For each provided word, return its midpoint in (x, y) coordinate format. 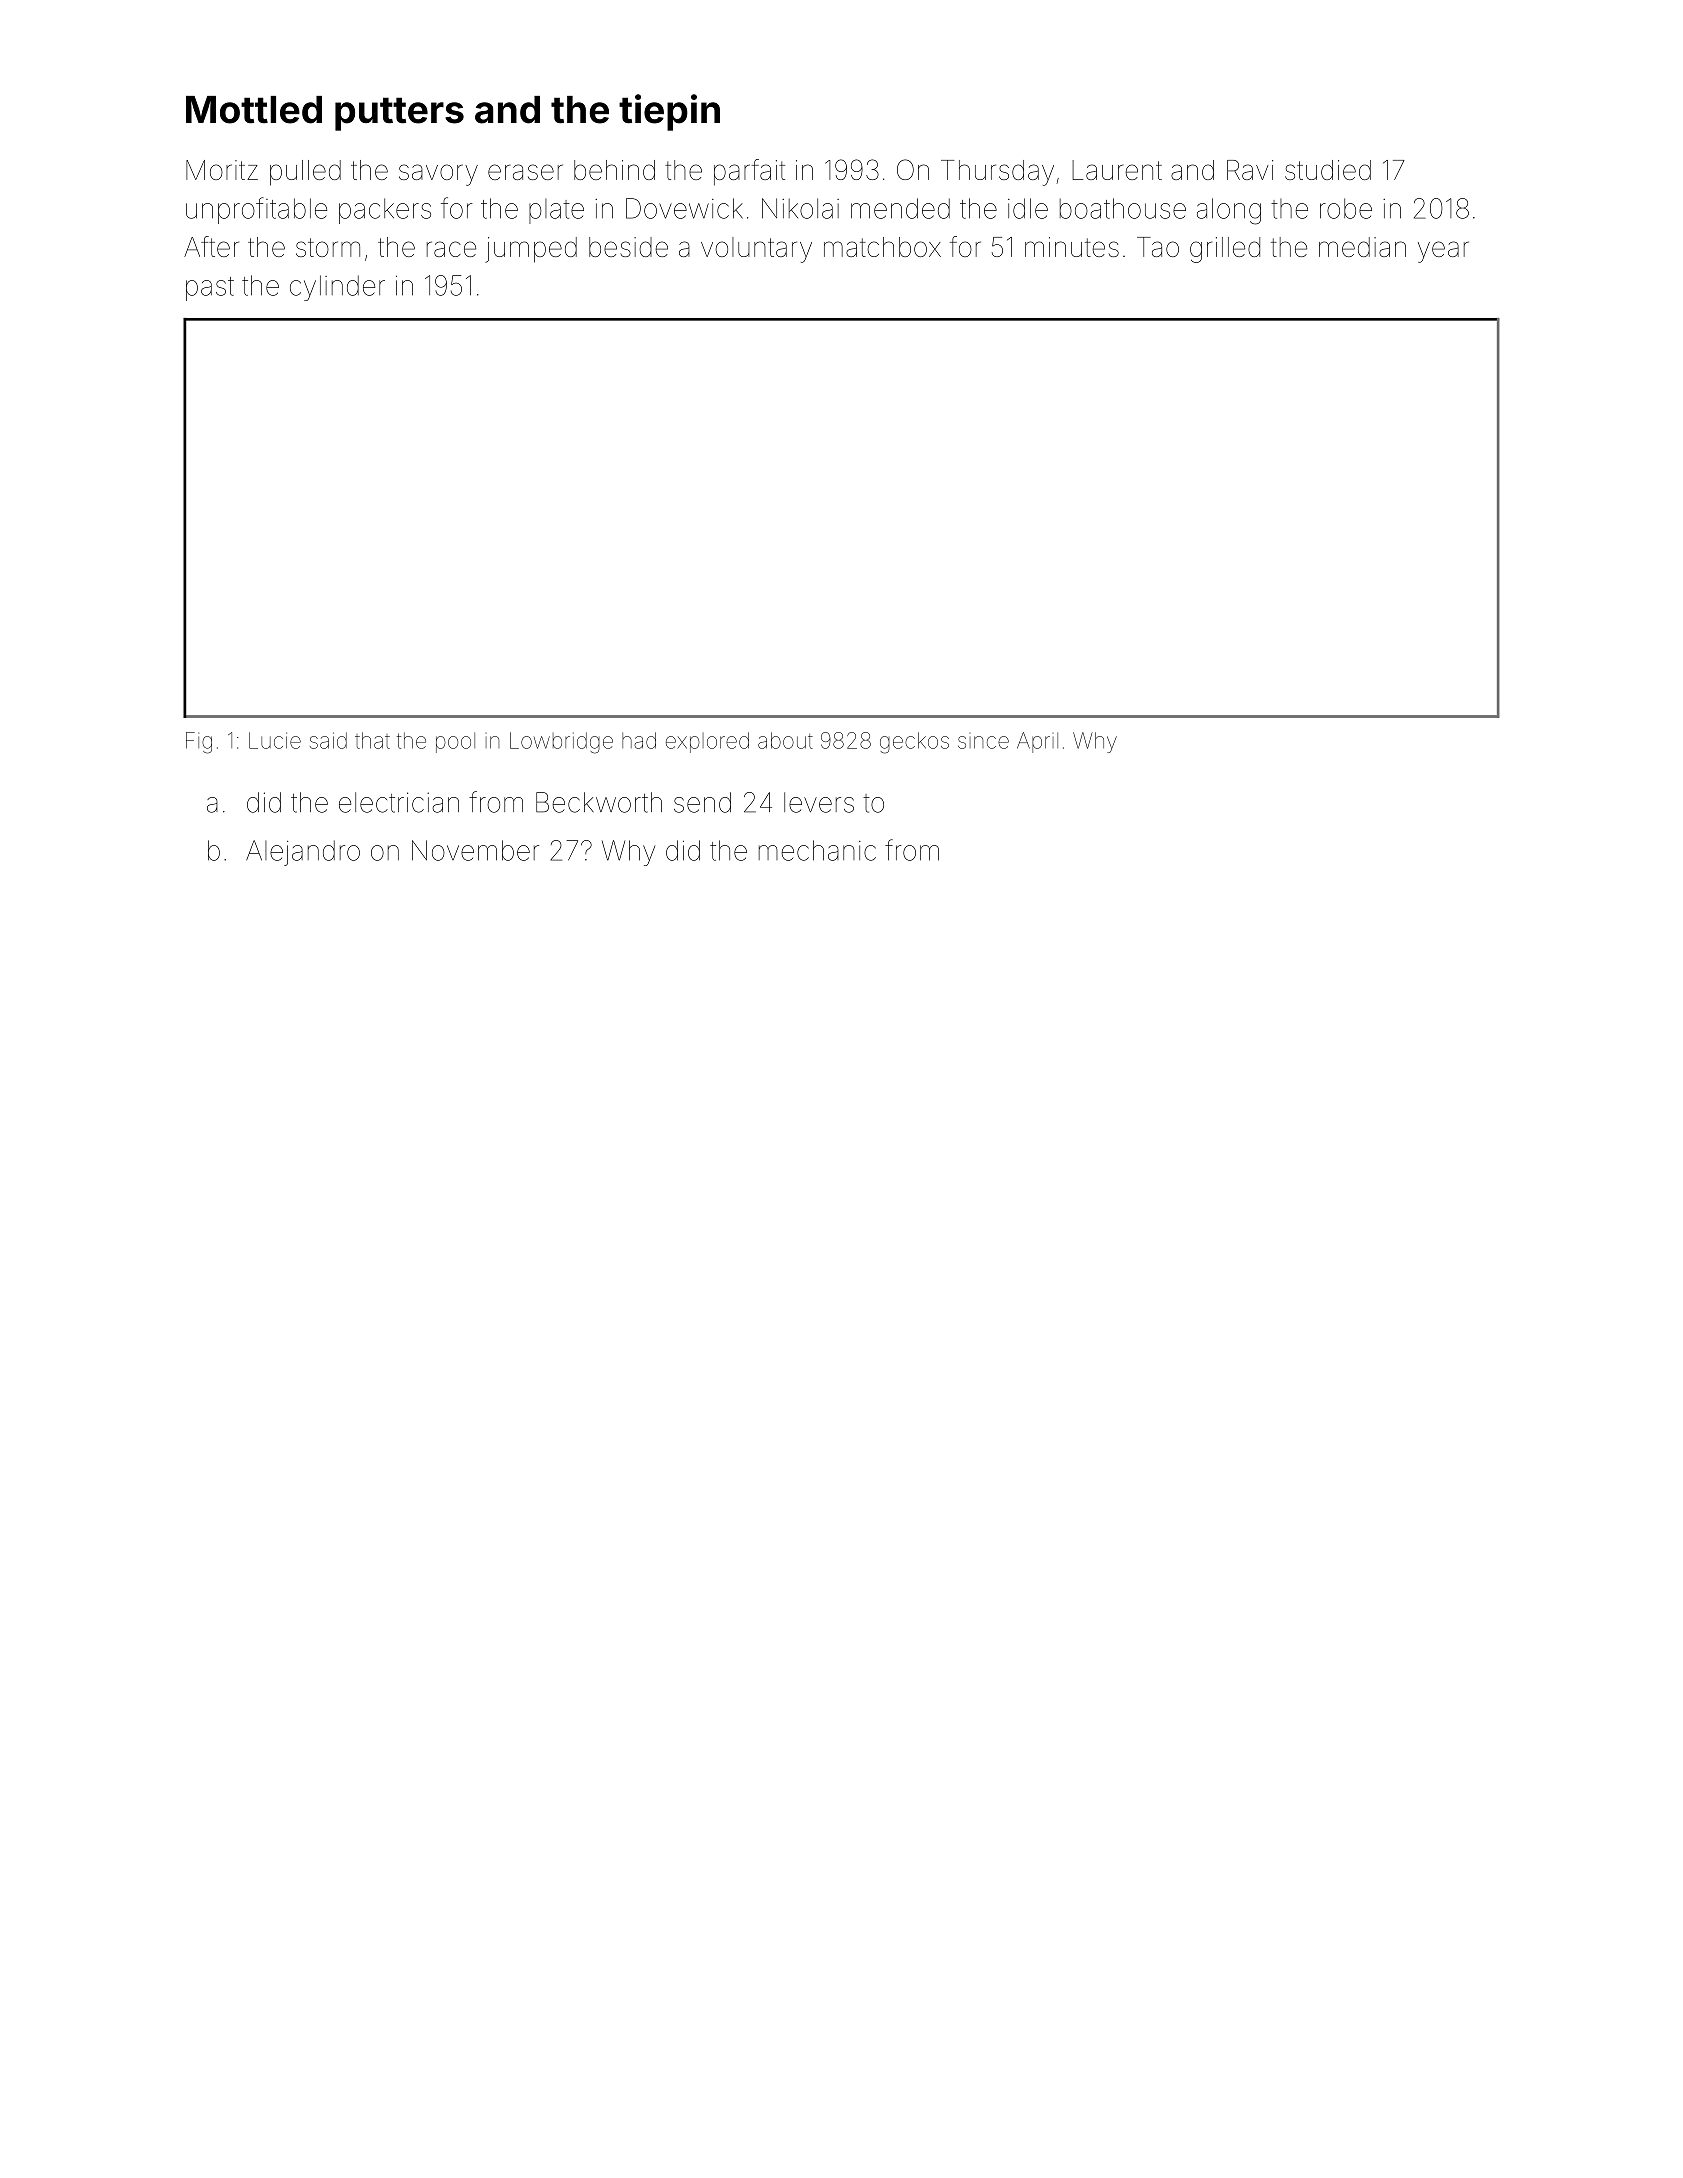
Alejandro (303, 853)
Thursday (997, 173)
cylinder (337, 288)
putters (399, 114)
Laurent (1117, 170)
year (1443, 252)
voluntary (756, 250)
